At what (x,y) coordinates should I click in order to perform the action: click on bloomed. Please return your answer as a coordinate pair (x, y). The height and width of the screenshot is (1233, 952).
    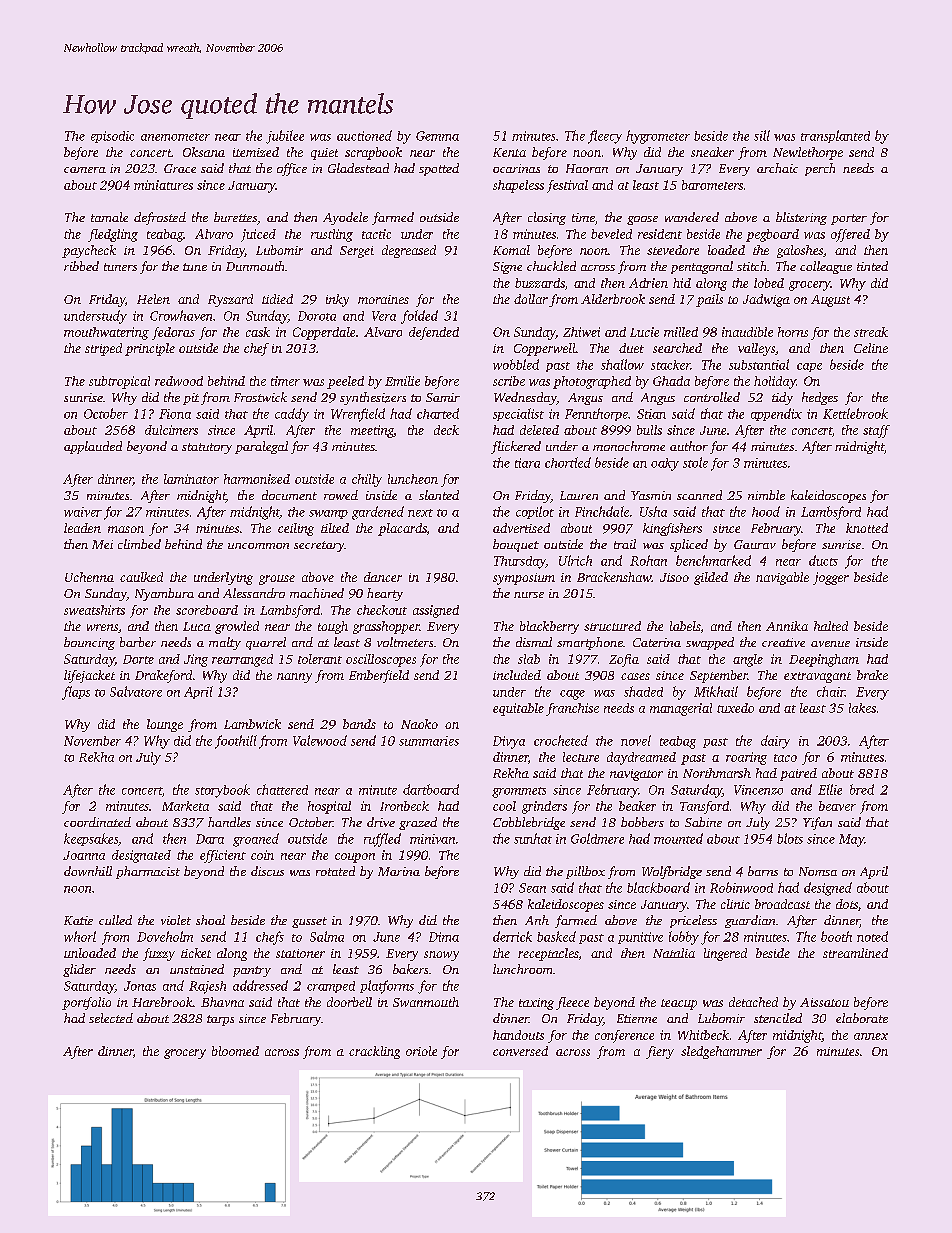
    Looking at the image, I should click on (235, 1051).
